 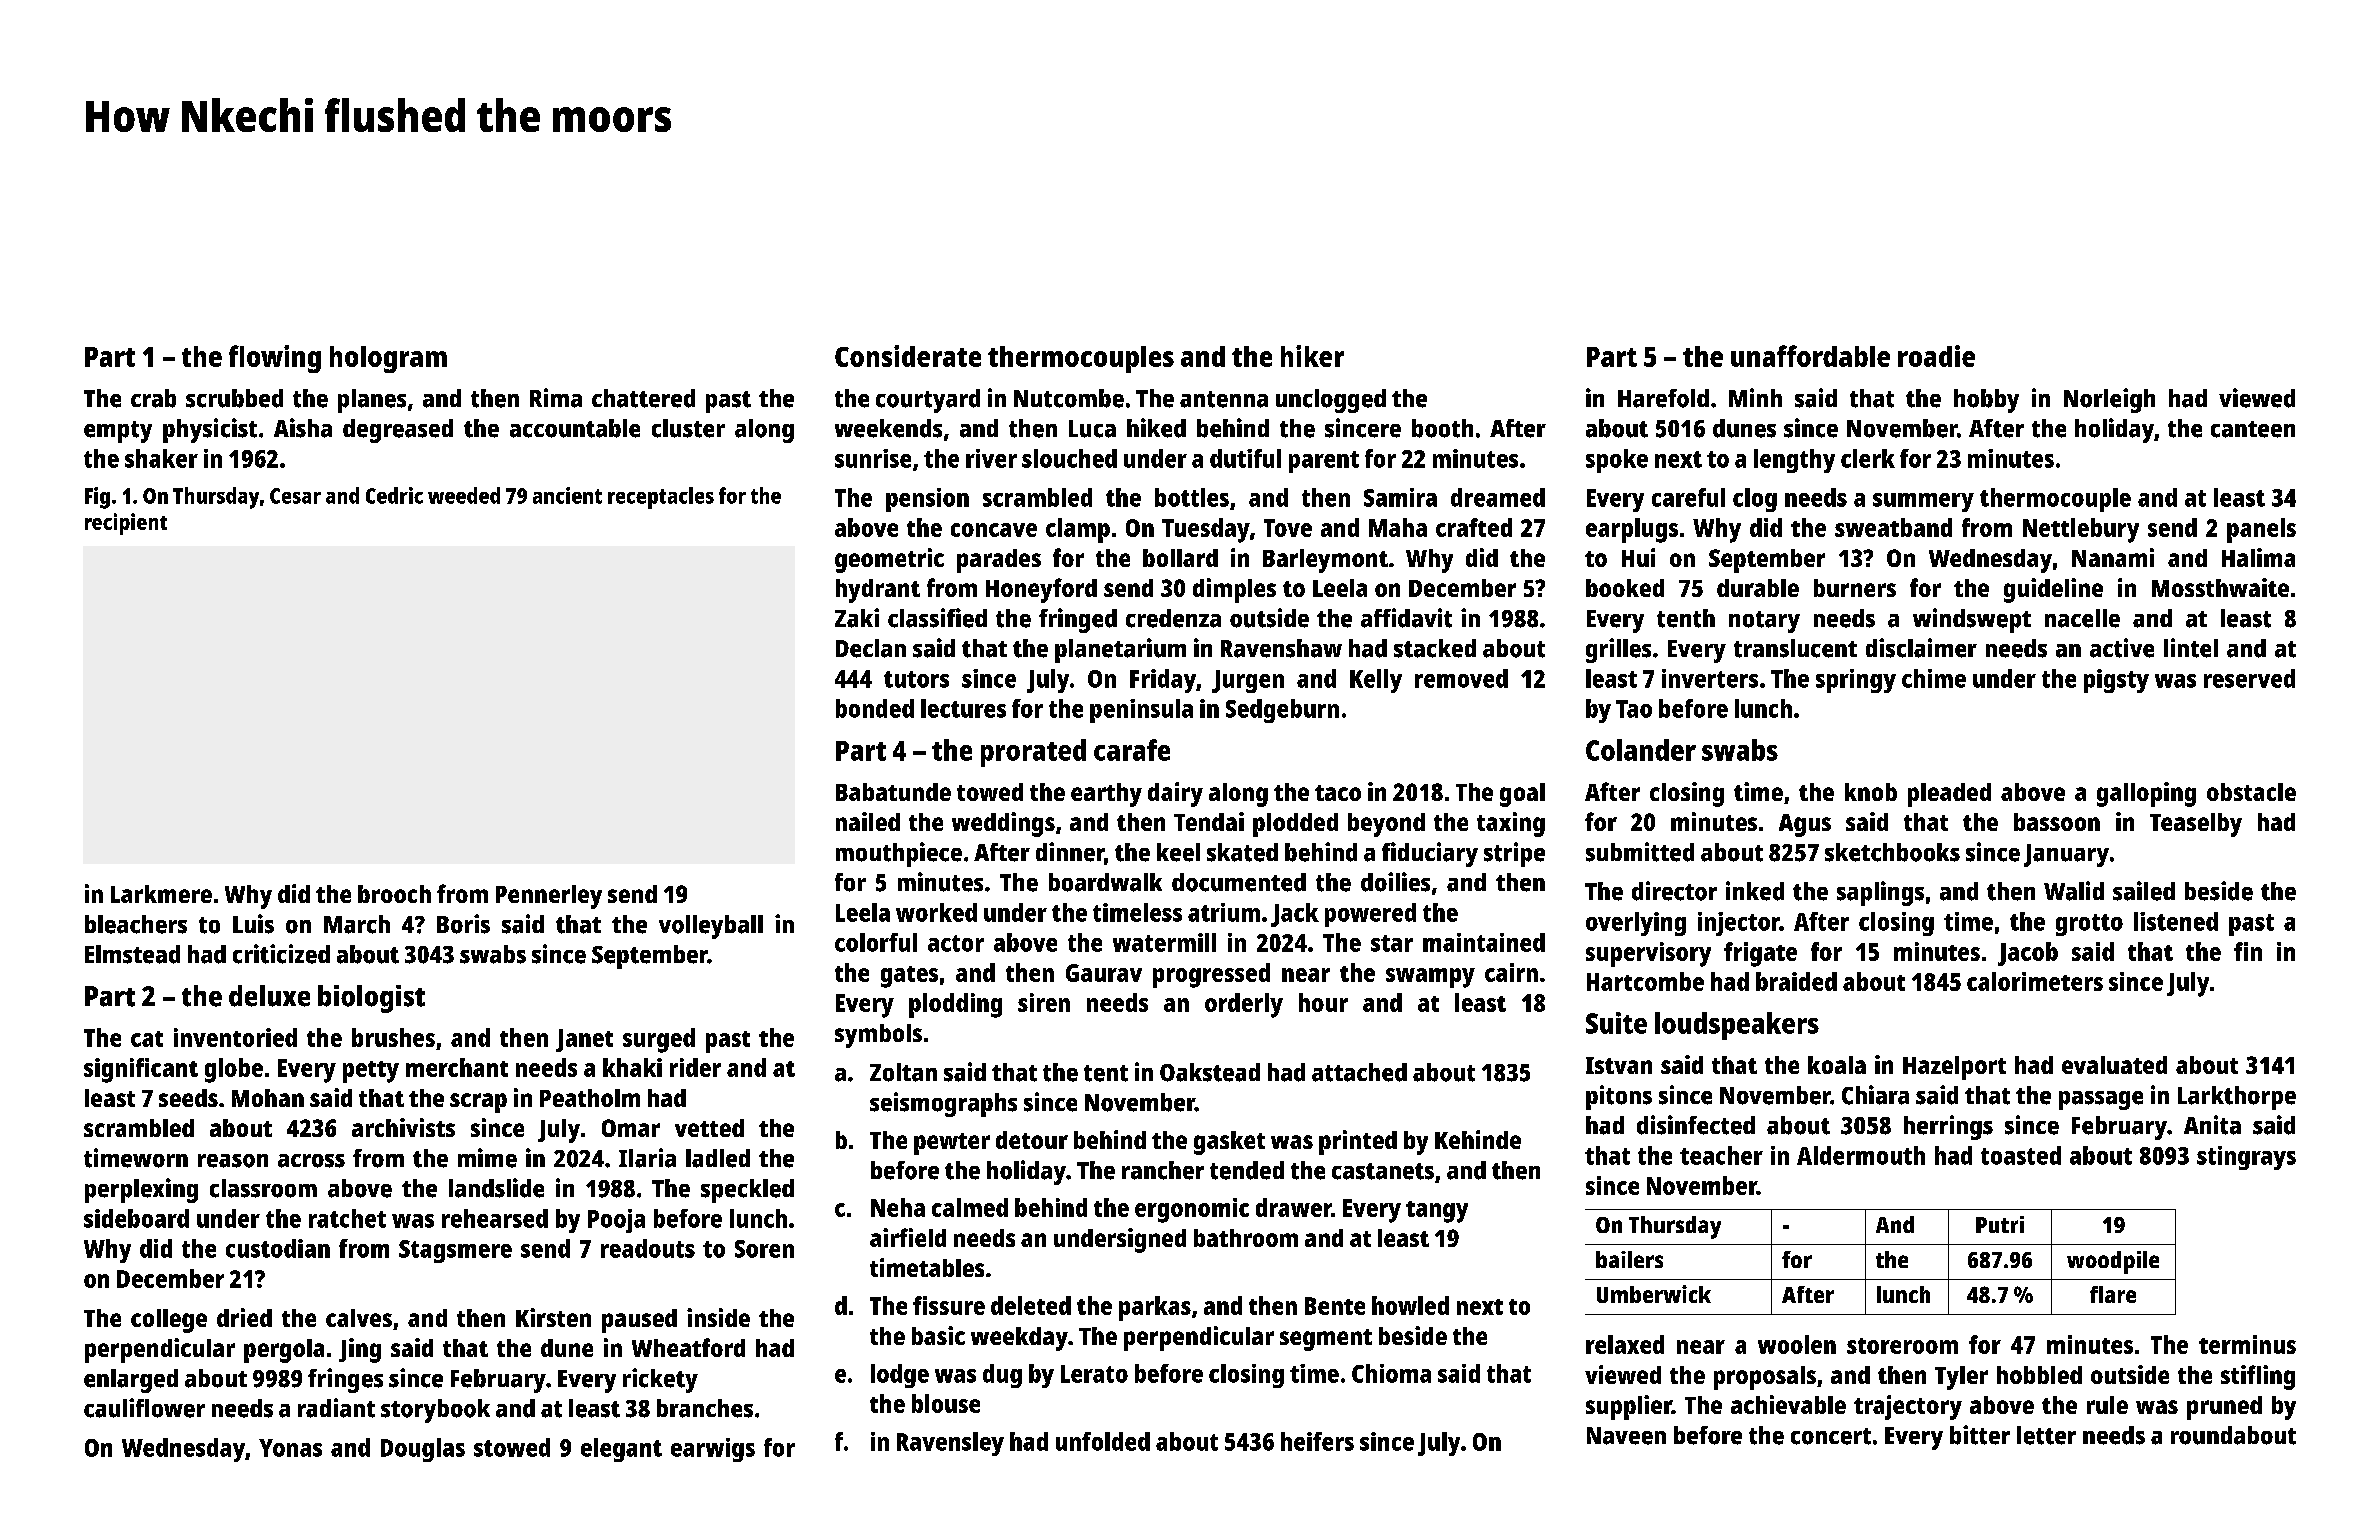 I want to click on Kirsten, so click(x=553, y=1317).
